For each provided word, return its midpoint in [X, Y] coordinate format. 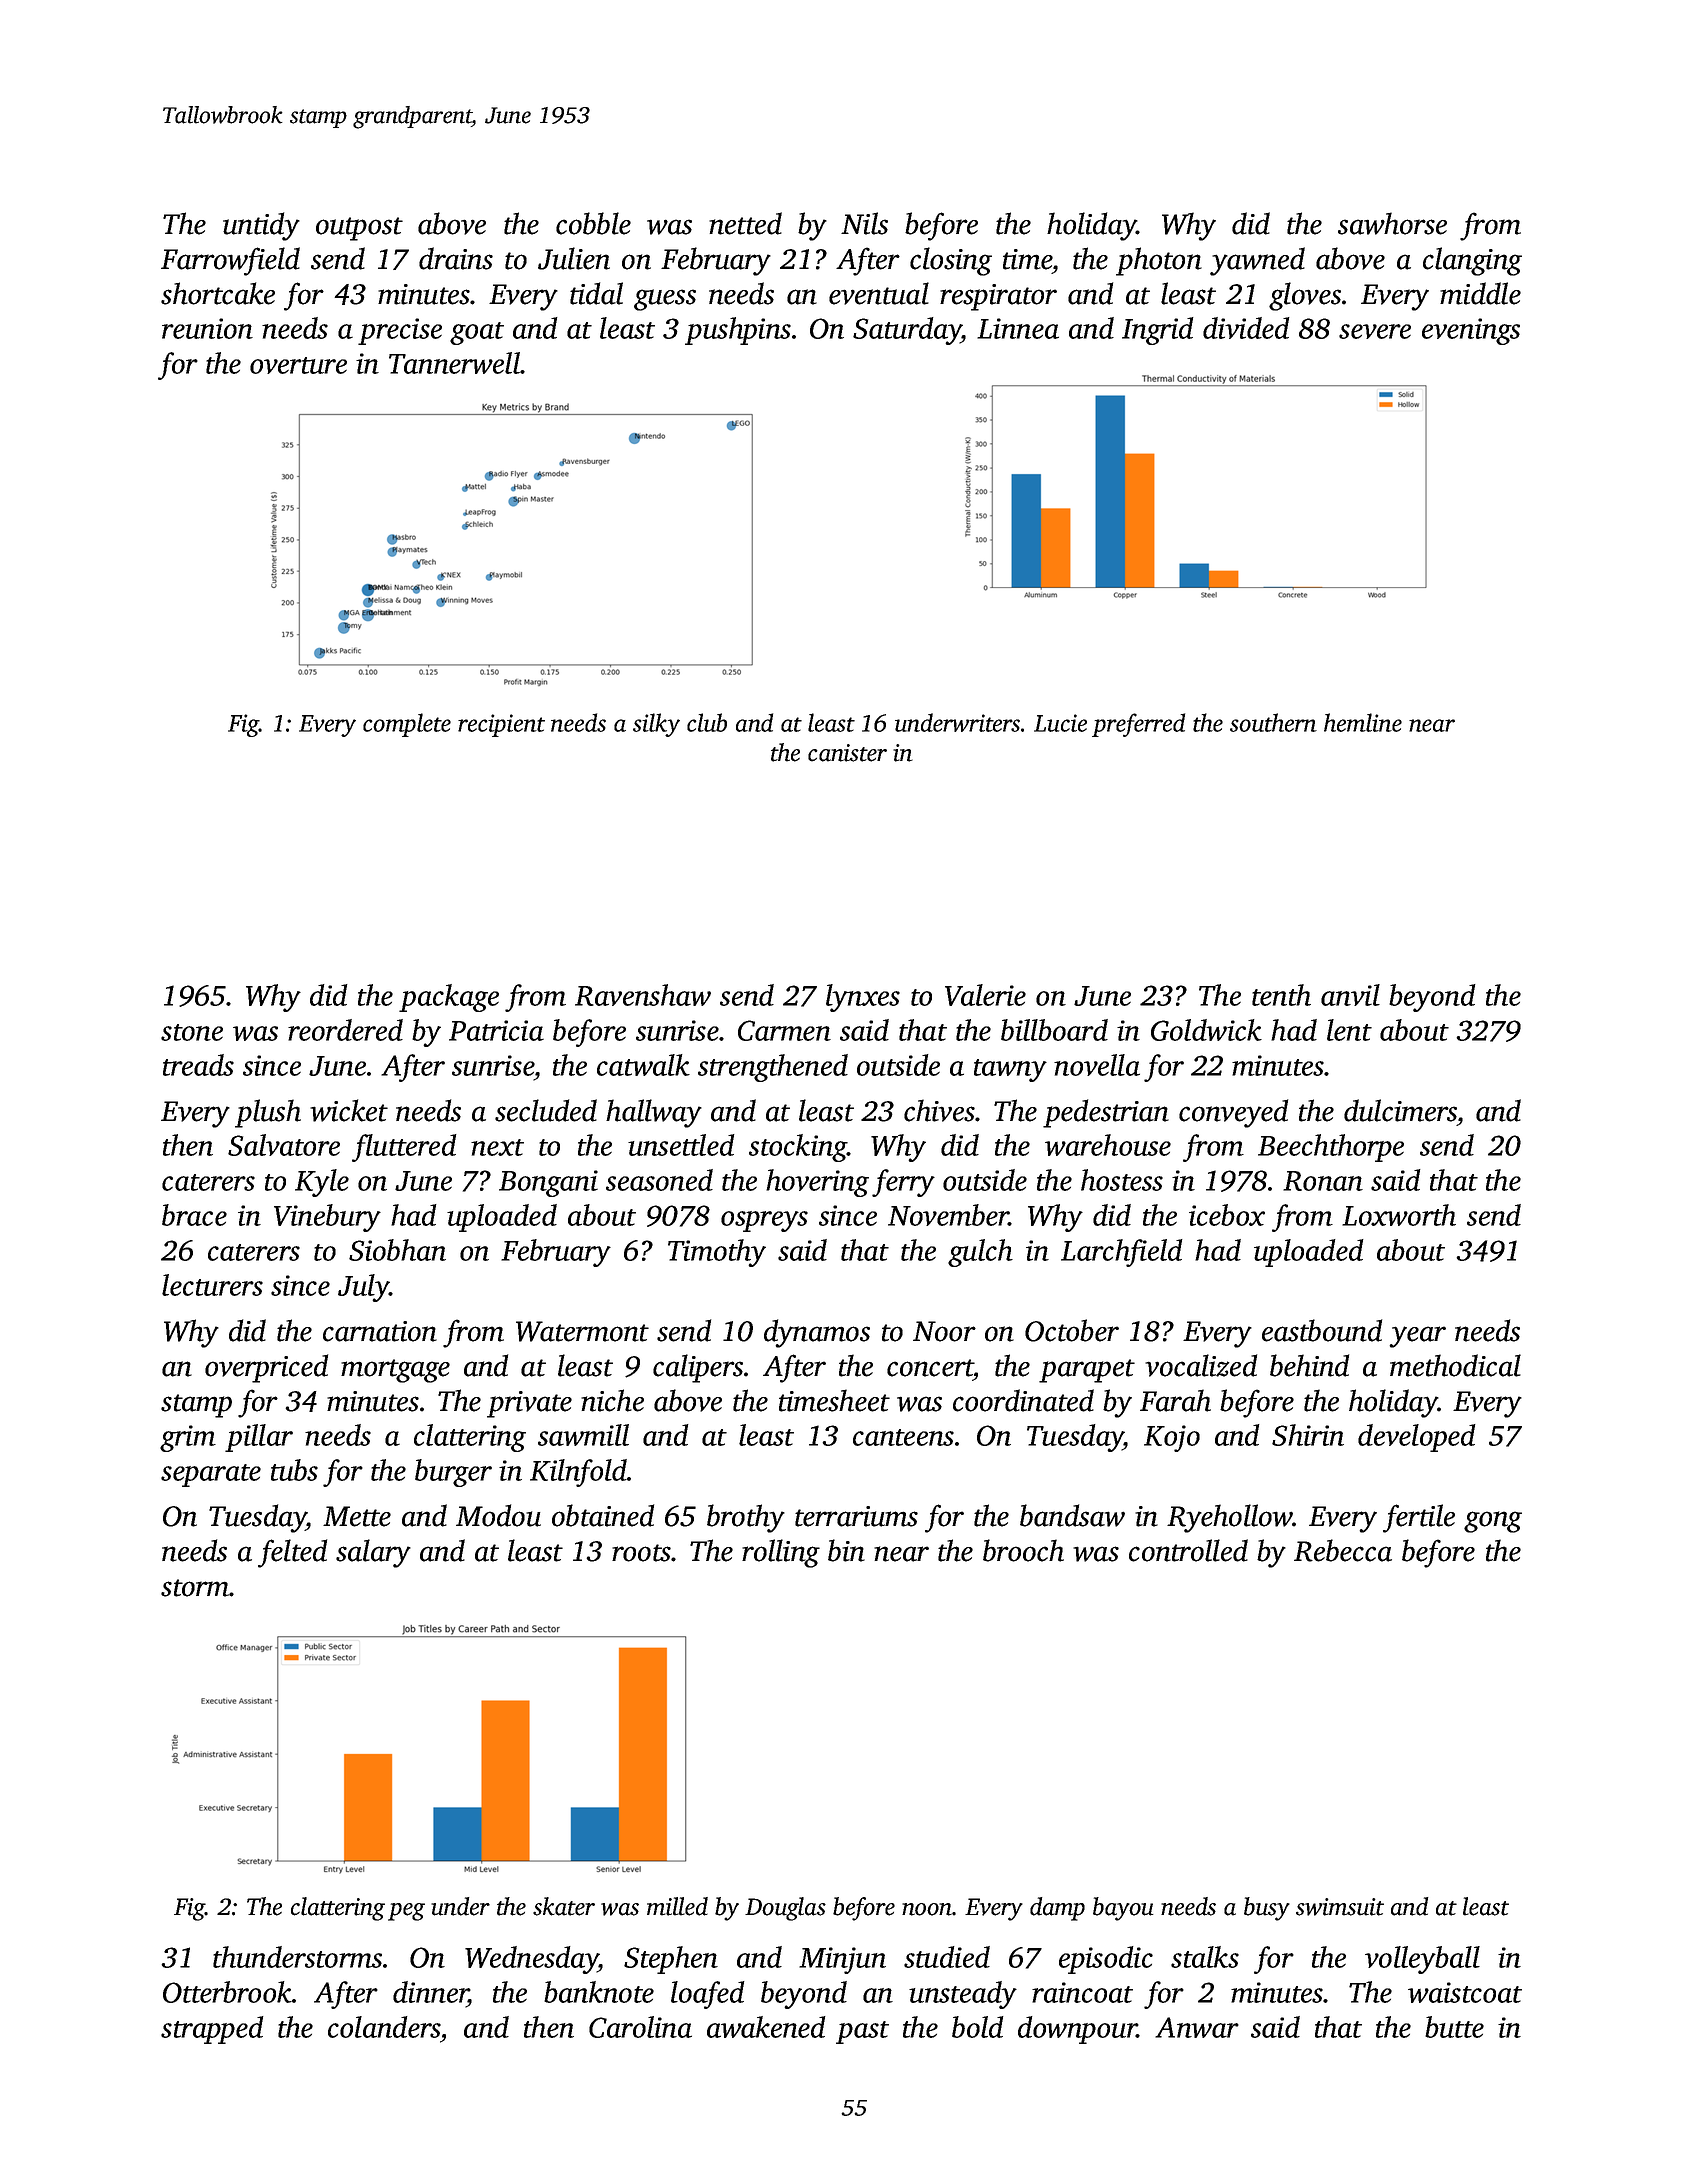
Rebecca [1343, 1550]
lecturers [212, 1285]
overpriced [266, 1368]
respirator [998, 297]
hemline [1363, 722]
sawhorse [1392, 223]
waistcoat [1465, 1992]
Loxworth [1399, 1215]
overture [298, 365]
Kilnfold [578, 1473]
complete [407, 725]
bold [978, 2027]
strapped [212, 2030]
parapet [1087, 1371]
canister [847, 753]
